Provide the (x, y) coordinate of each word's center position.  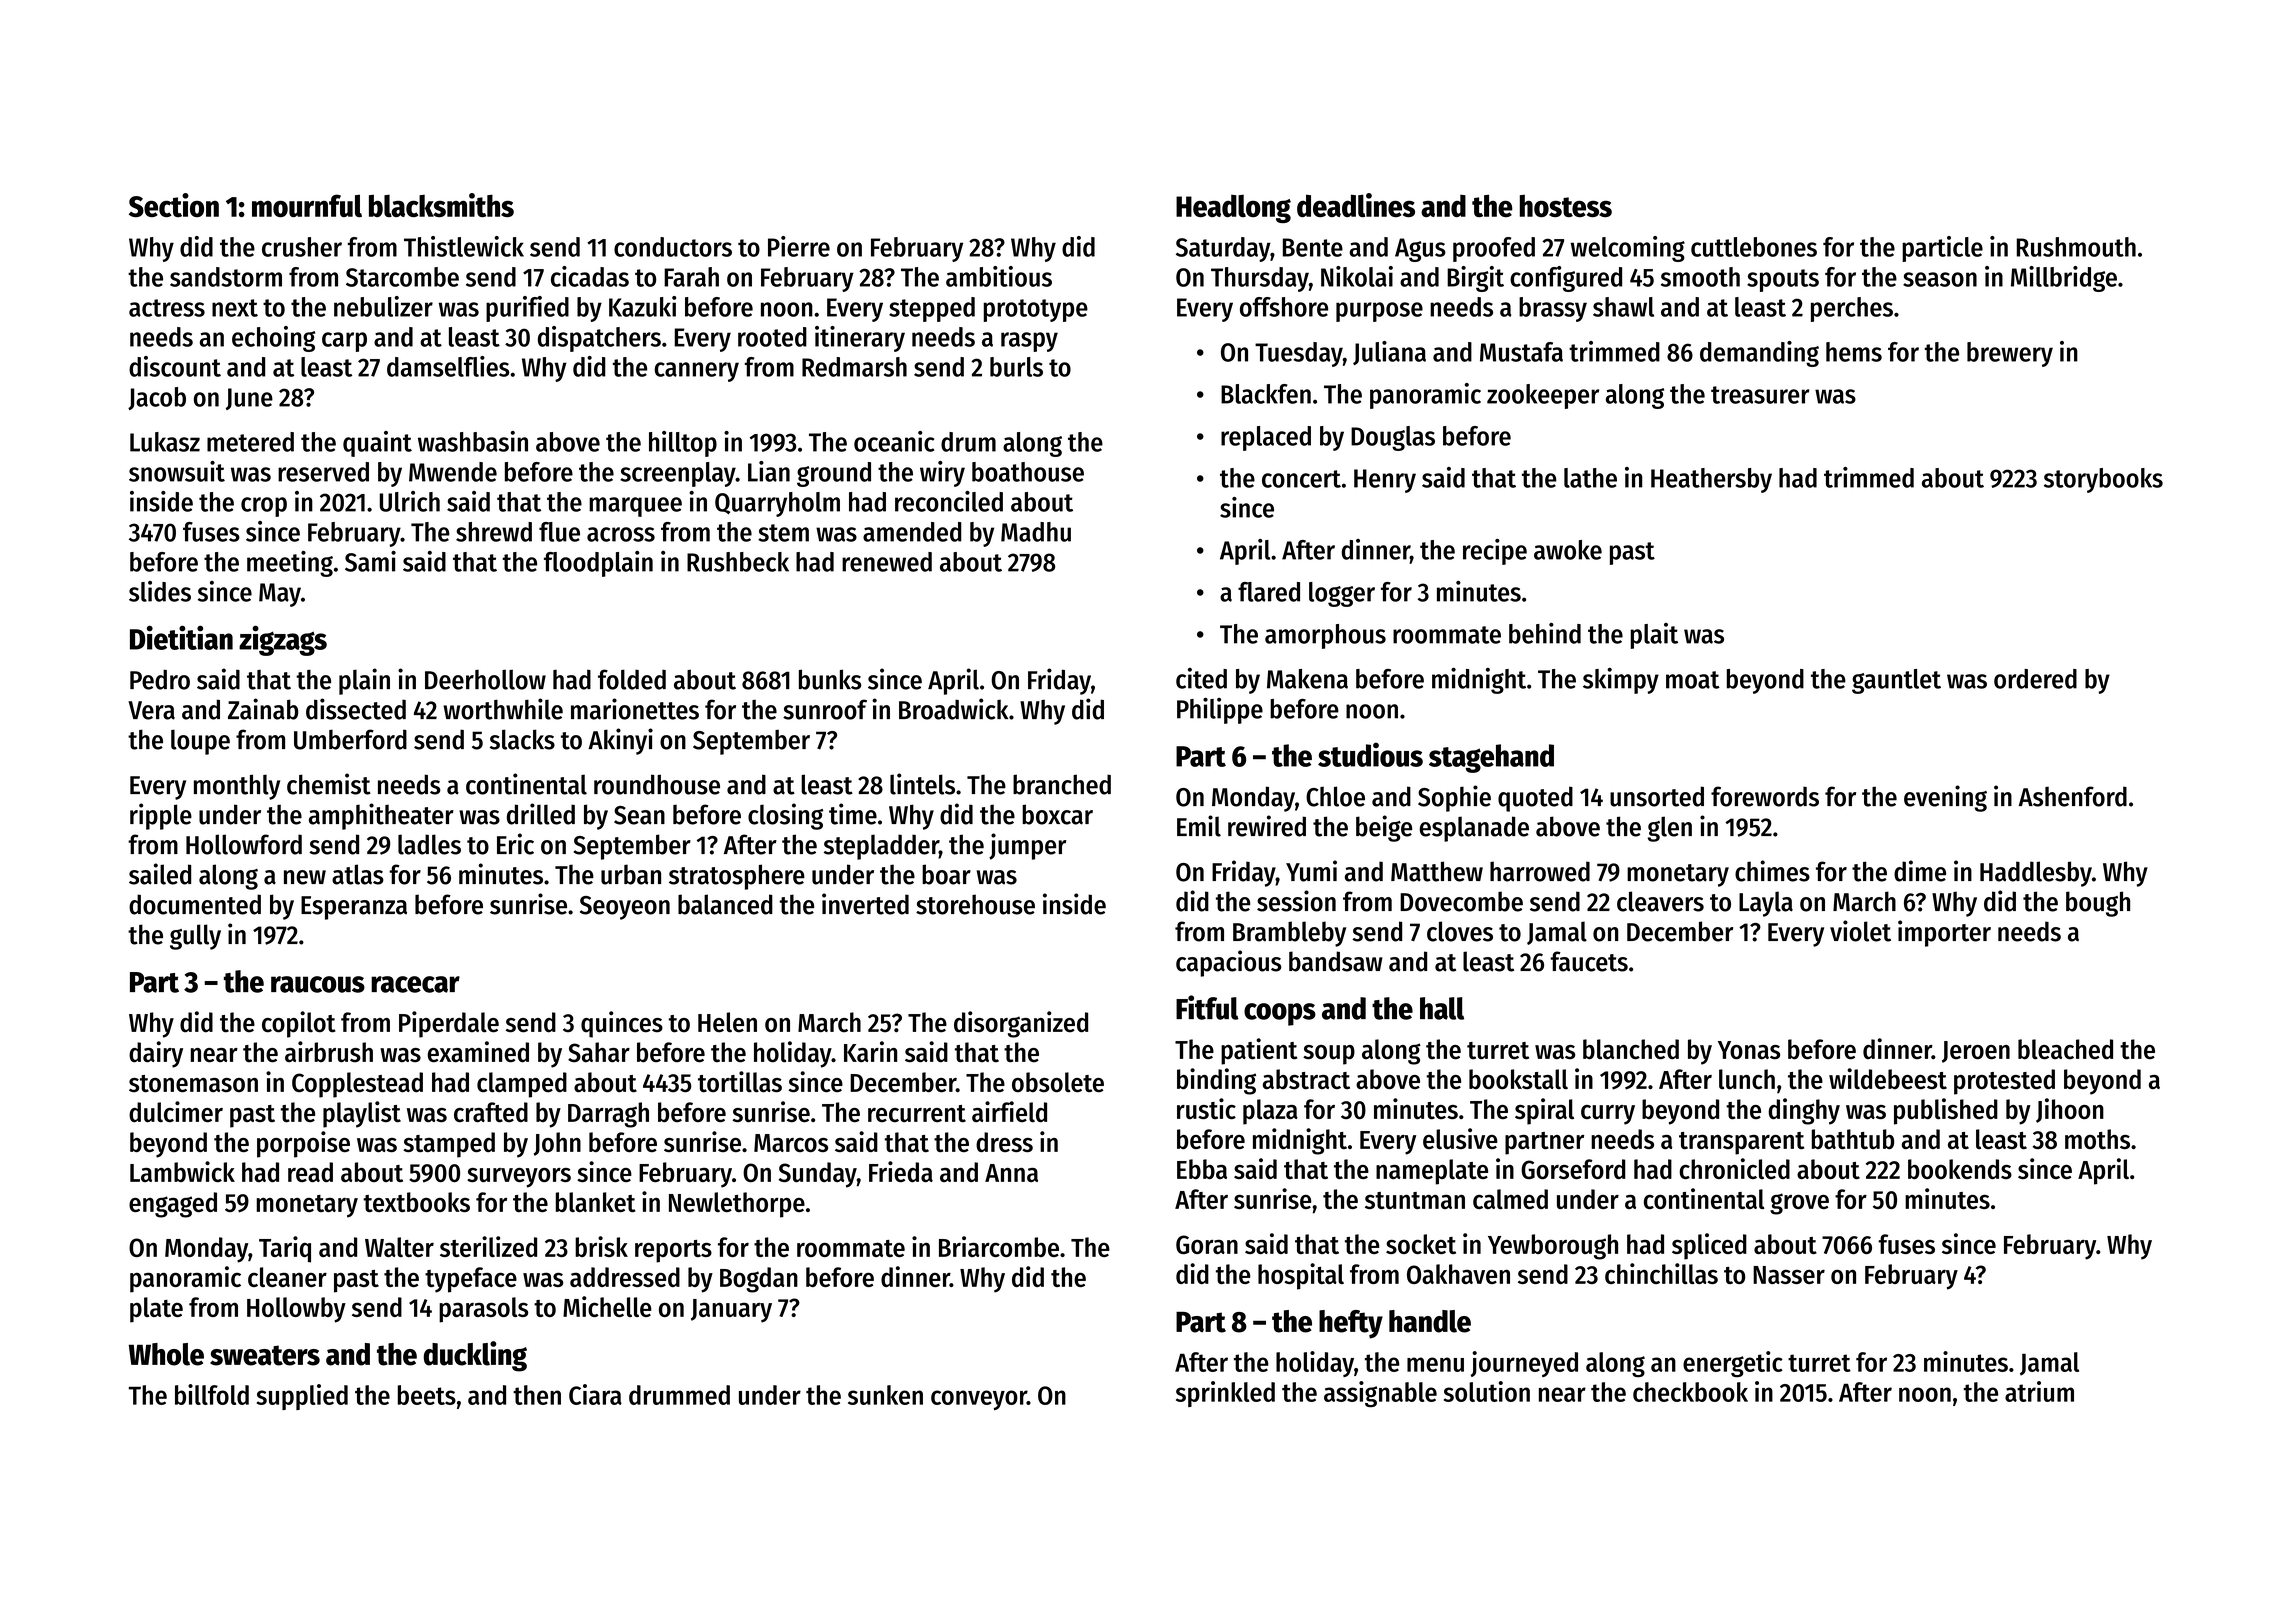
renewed (887, 562)
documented (195, 904)
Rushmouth (2076, 247)
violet (1860, 931)
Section (174, 205)
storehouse (975, 904)
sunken (885, 1395)
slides (160, 591)
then (537, 1395)
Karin (870, 1052)
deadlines (1356, 205)
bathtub (1853, 1139)
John (557, 1144)
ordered (2035, 679)
